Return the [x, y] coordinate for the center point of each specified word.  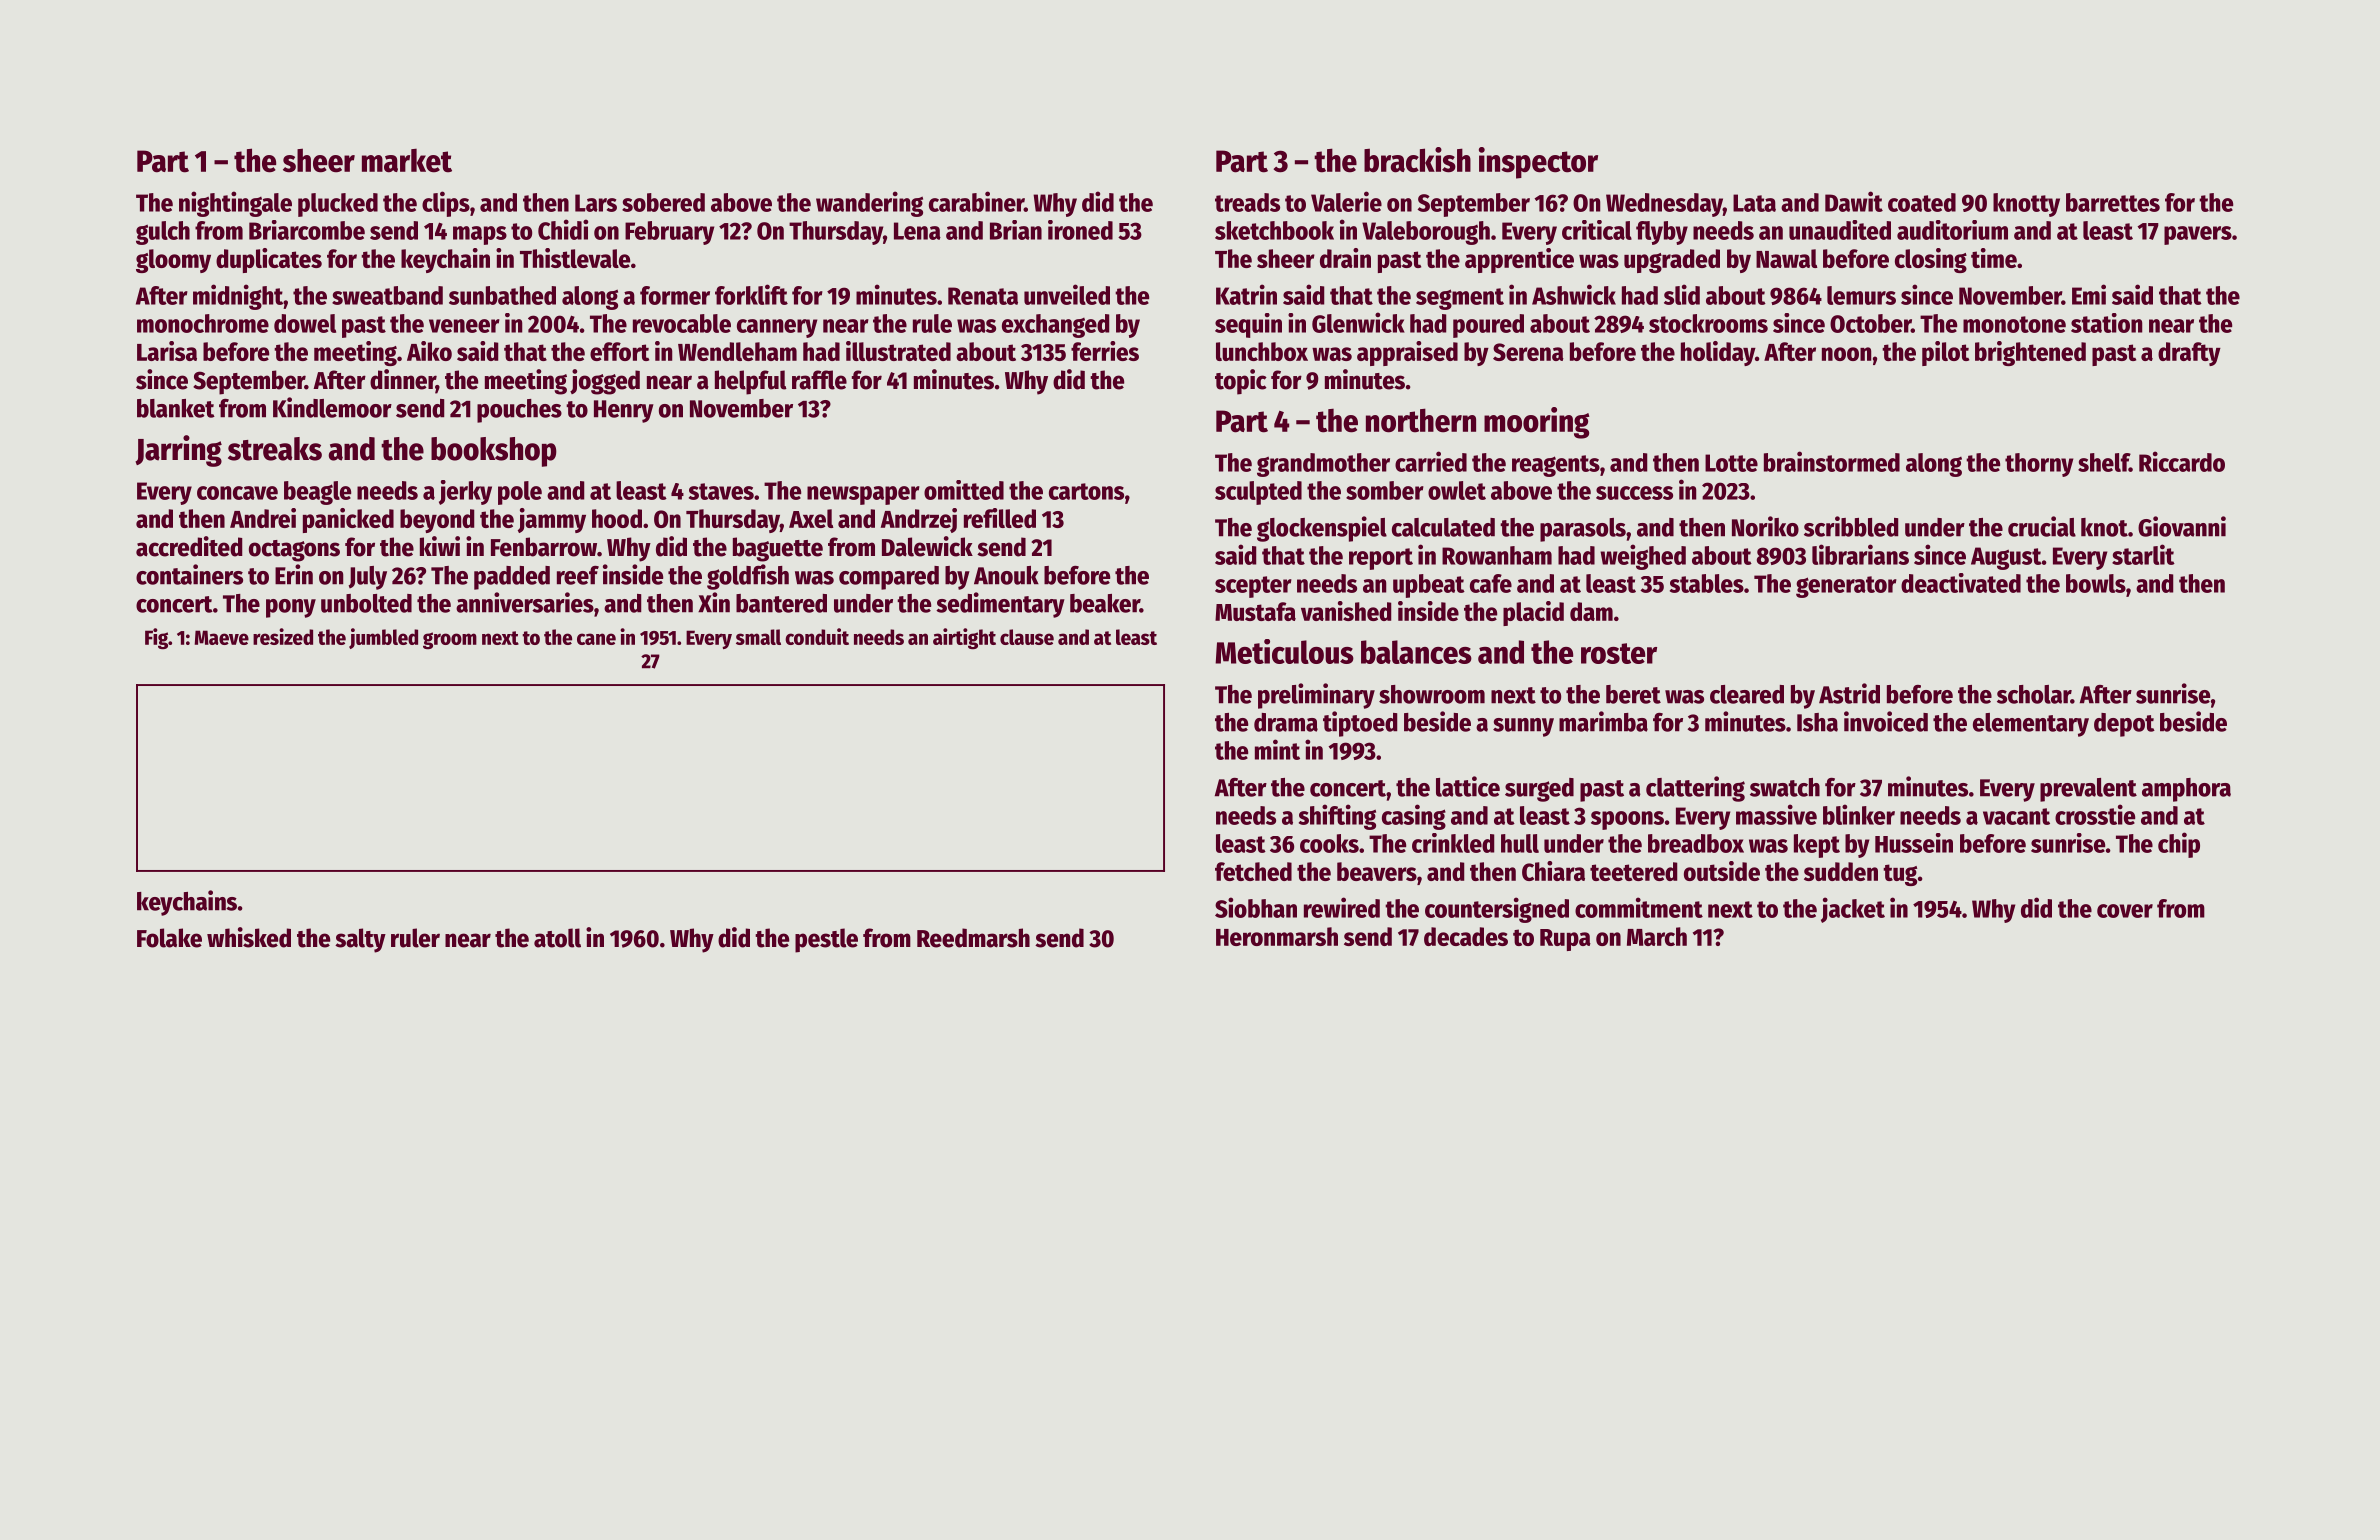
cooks [1329, 843]
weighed [1643, 557]
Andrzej [919, 520]
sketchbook [1274, 230]
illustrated [898, 351]
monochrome [203, 323]
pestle [826, 940]
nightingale [235, 204]
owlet [1457, 490]
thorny [2039, 465]
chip [2179, 845]
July [368, 578]
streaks [275, 449]
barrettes [2113, 202]
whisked [249, 937]
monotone [2014, 324]
